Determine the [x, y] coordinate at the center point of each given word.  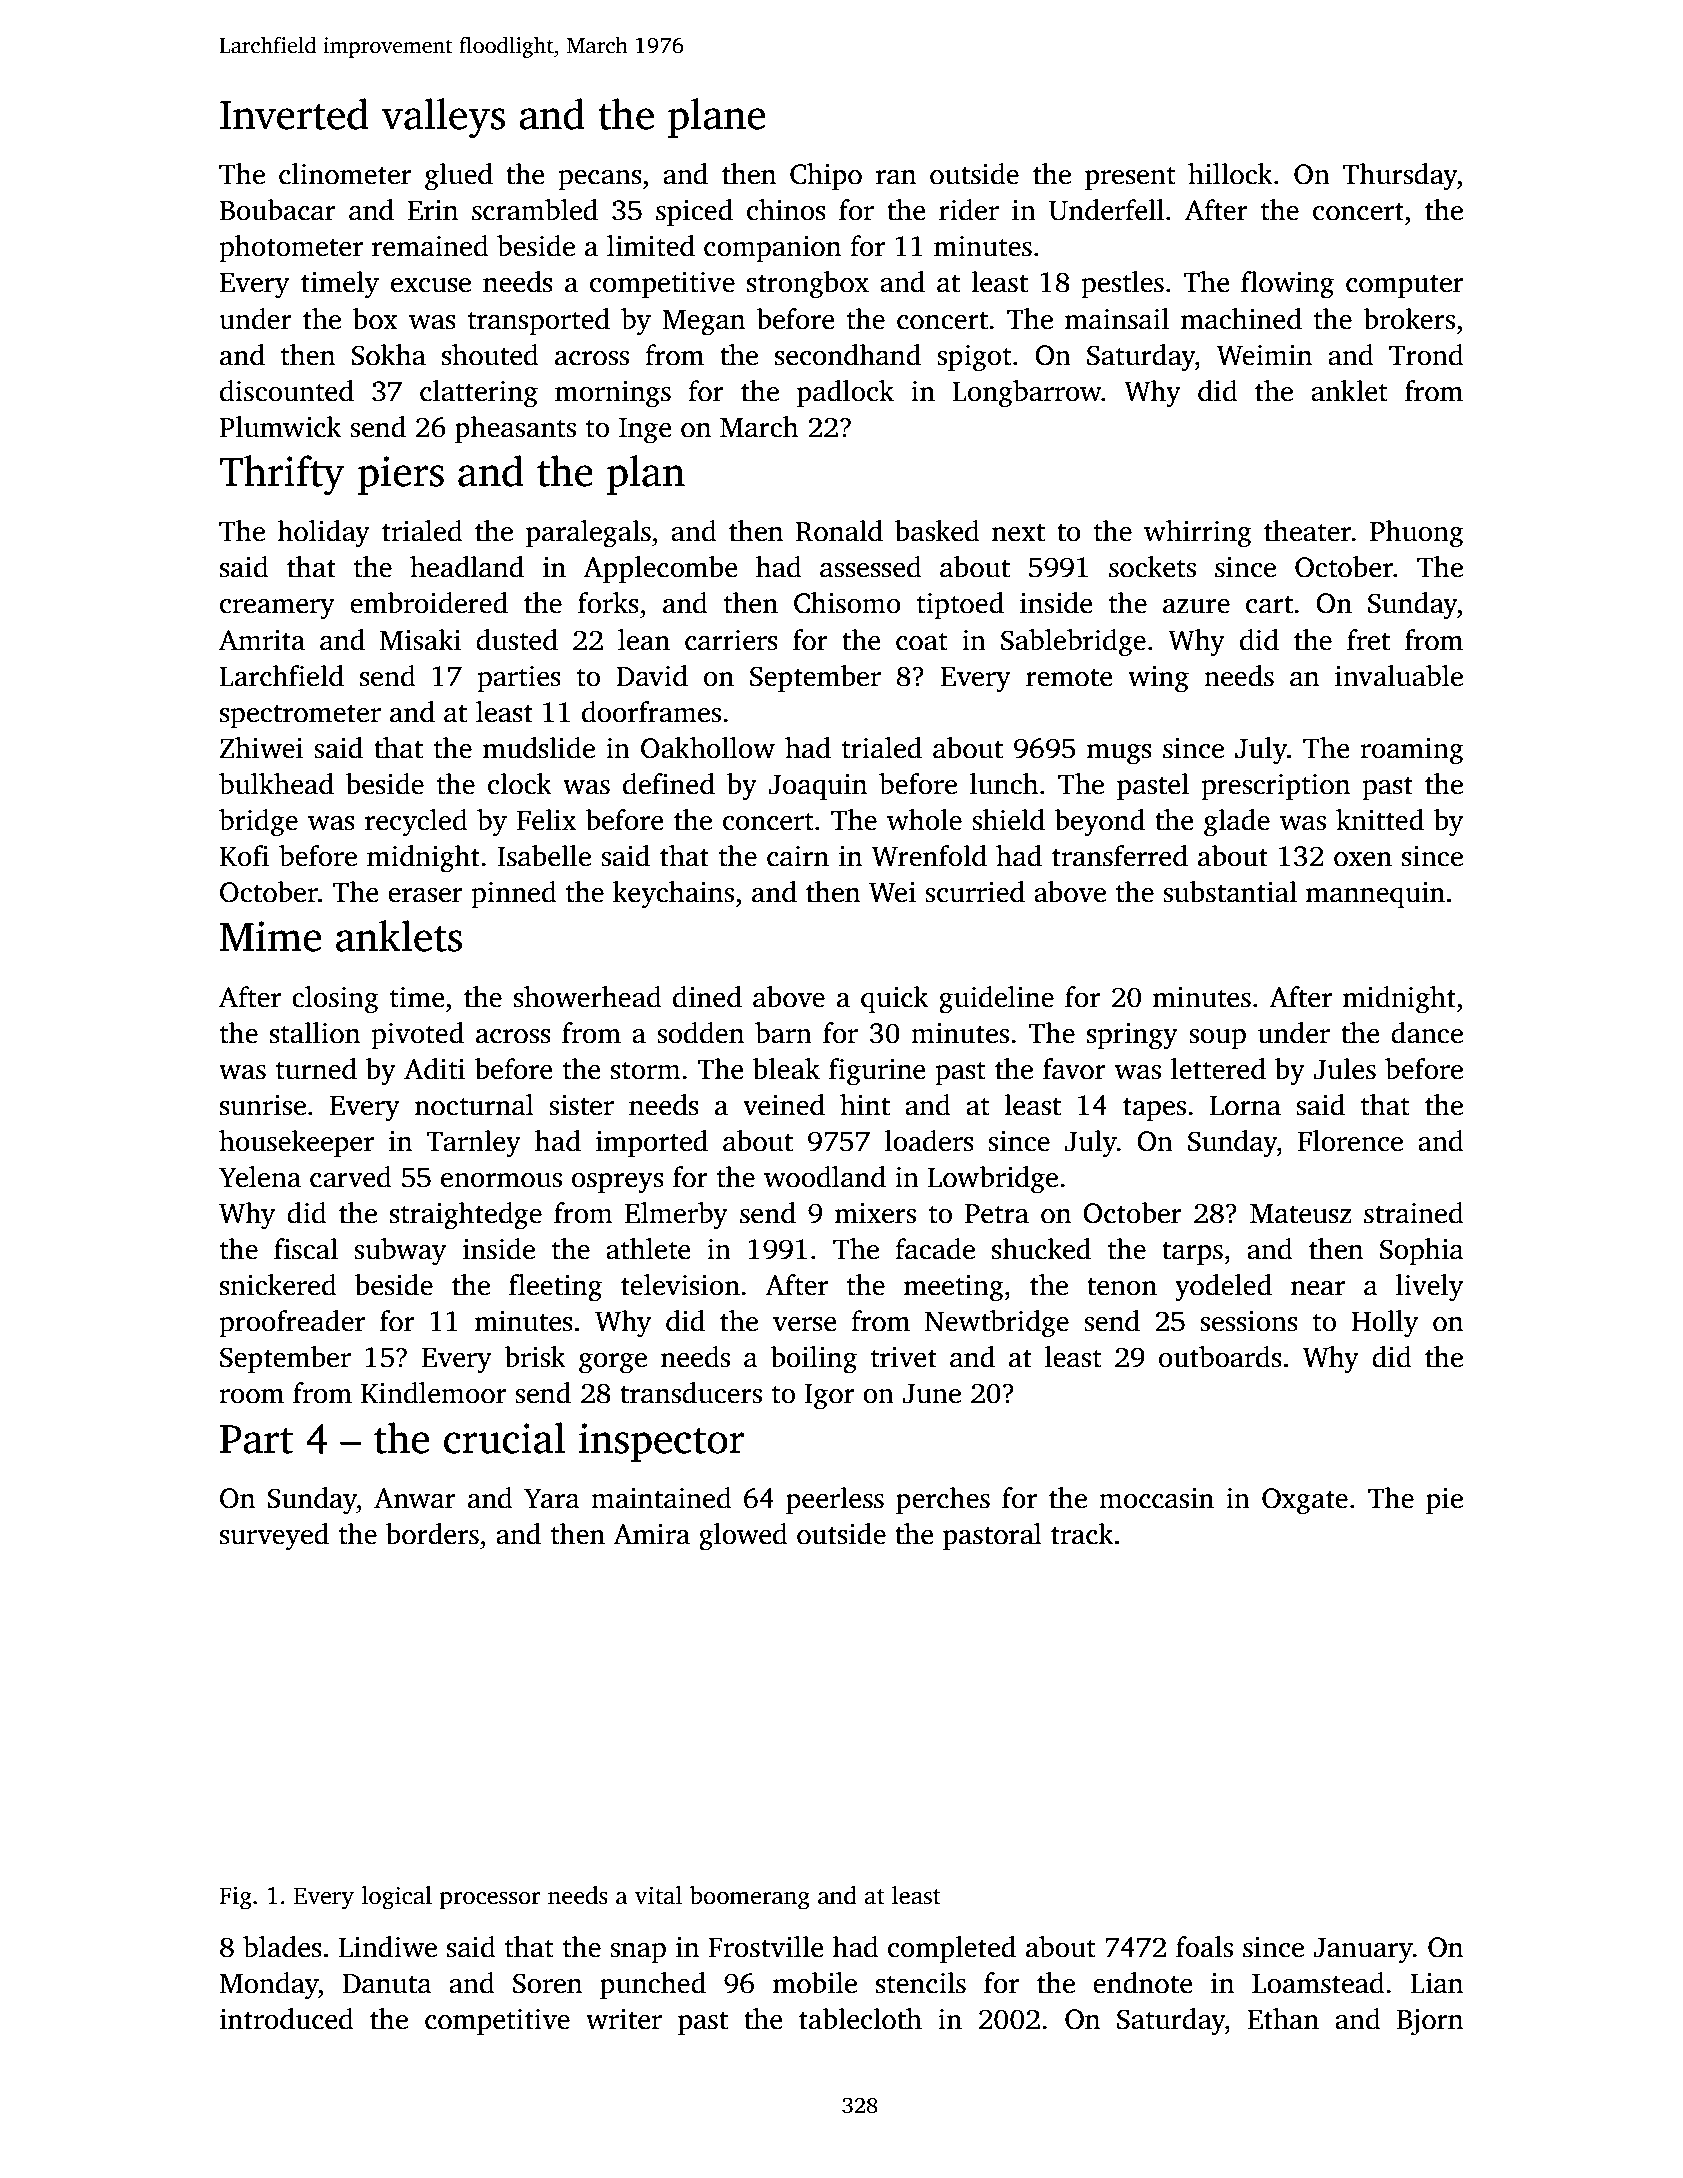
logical [397, 1898]
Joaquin [818, 787]
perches [943, 1500]
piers [401, 475]
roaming [1412, 751]
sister [581, 1105]
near [1318, 1288]
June [932, 1394]
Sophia [1422, 1251]
